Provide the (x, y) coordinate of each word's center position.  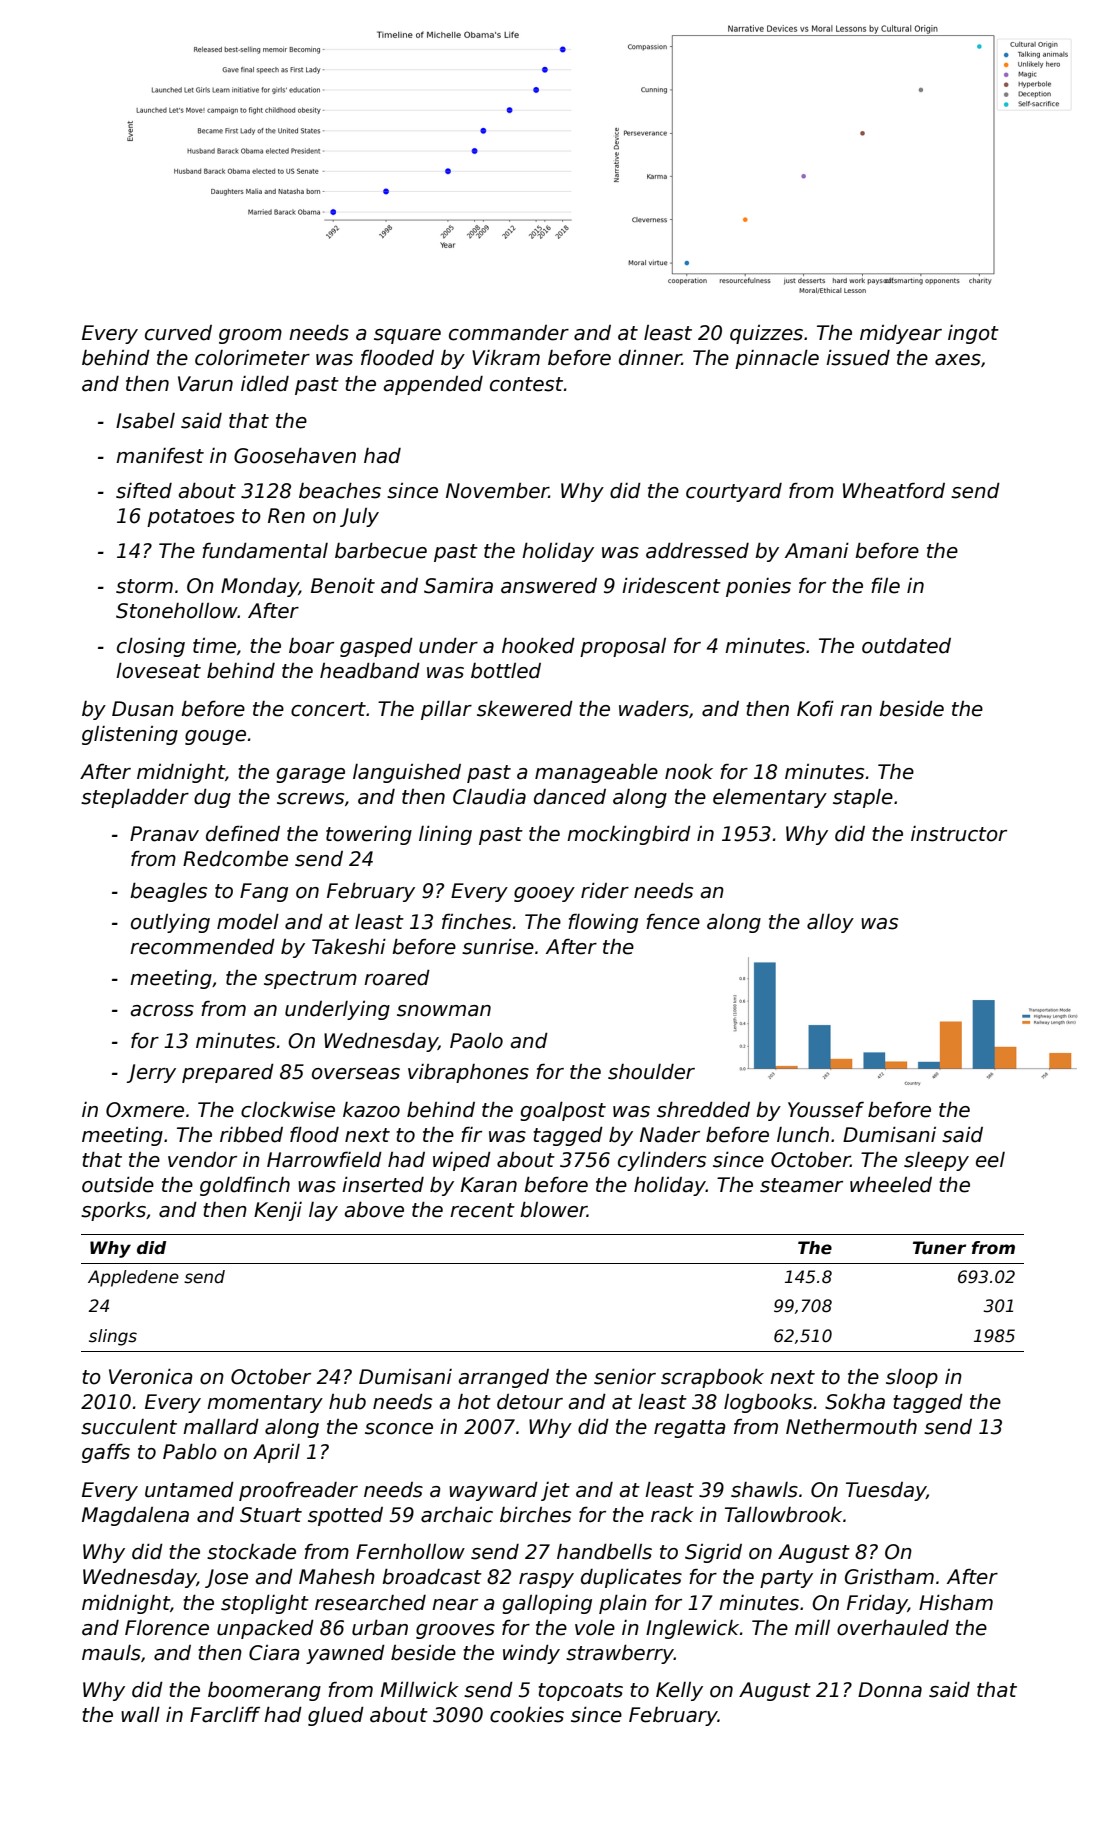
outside (118, 1185)
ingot (973, 334)
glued (336, 1716)
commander (509, 333)
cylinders (662, 1161)
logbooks (768, 1403)
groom (250, 336)
